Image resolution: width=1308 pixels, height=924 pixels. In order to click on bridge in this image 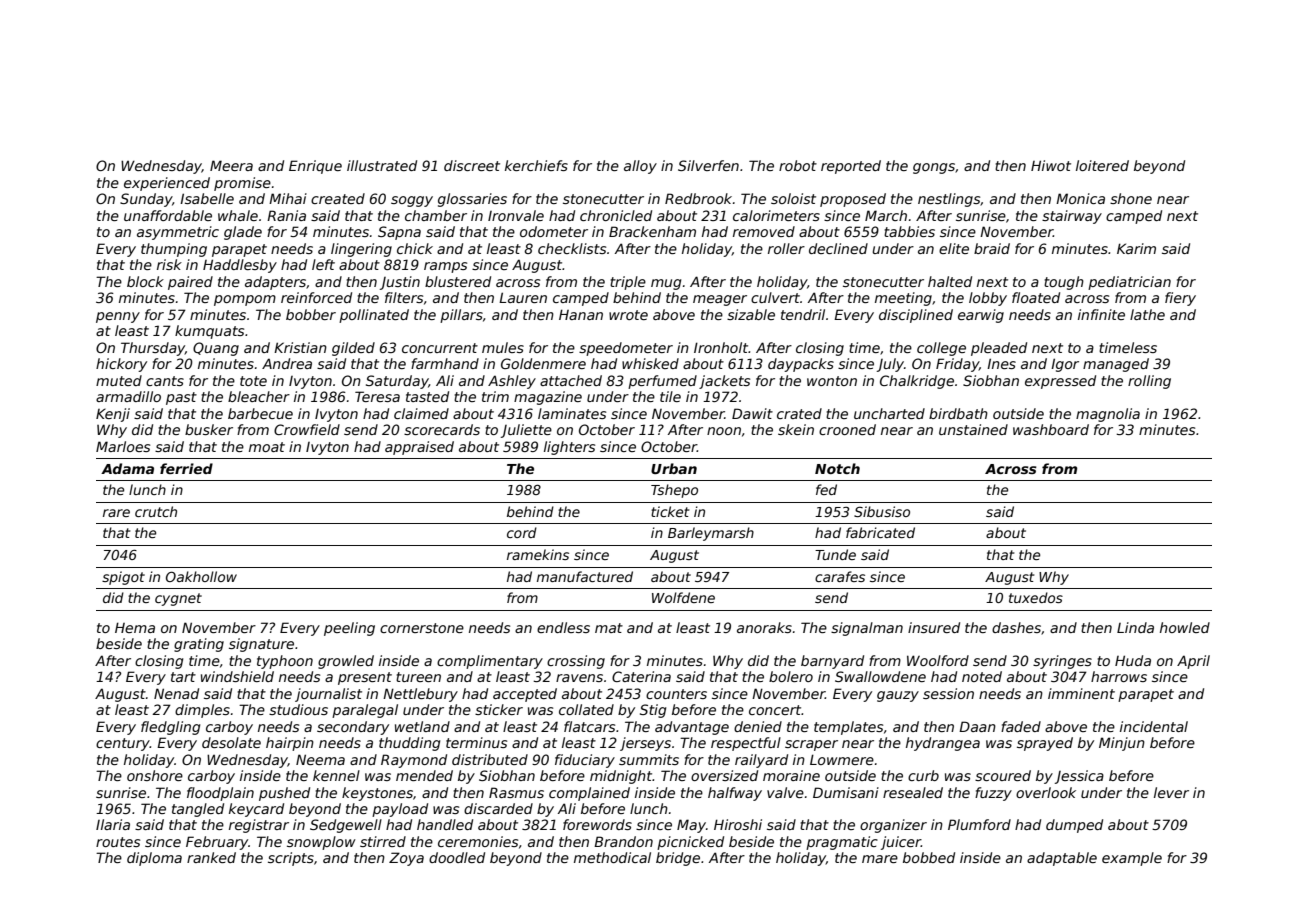, I will do `click(678, 859)`.
